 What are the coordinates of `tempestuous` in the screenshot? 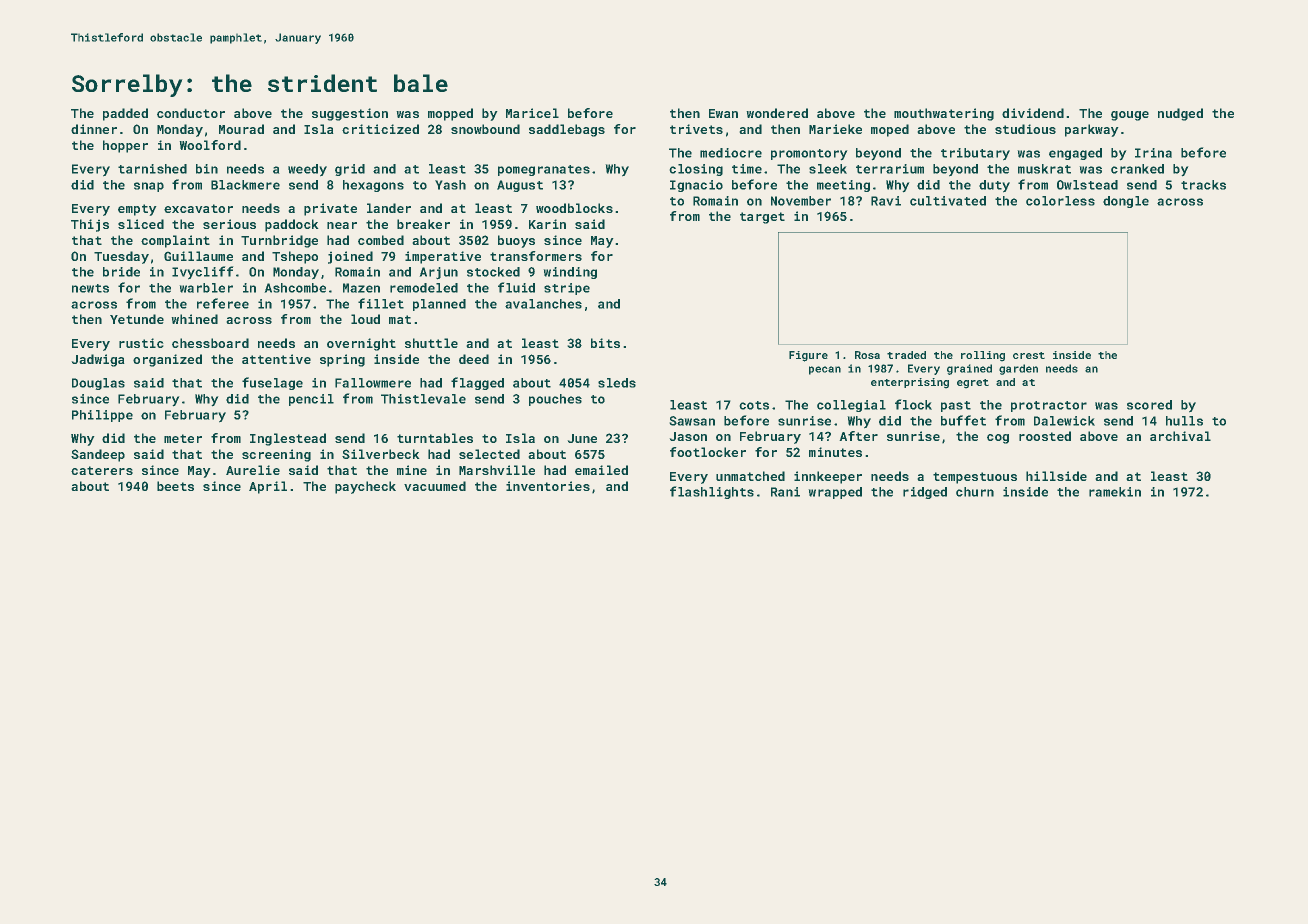 It's located at (975, 478).
